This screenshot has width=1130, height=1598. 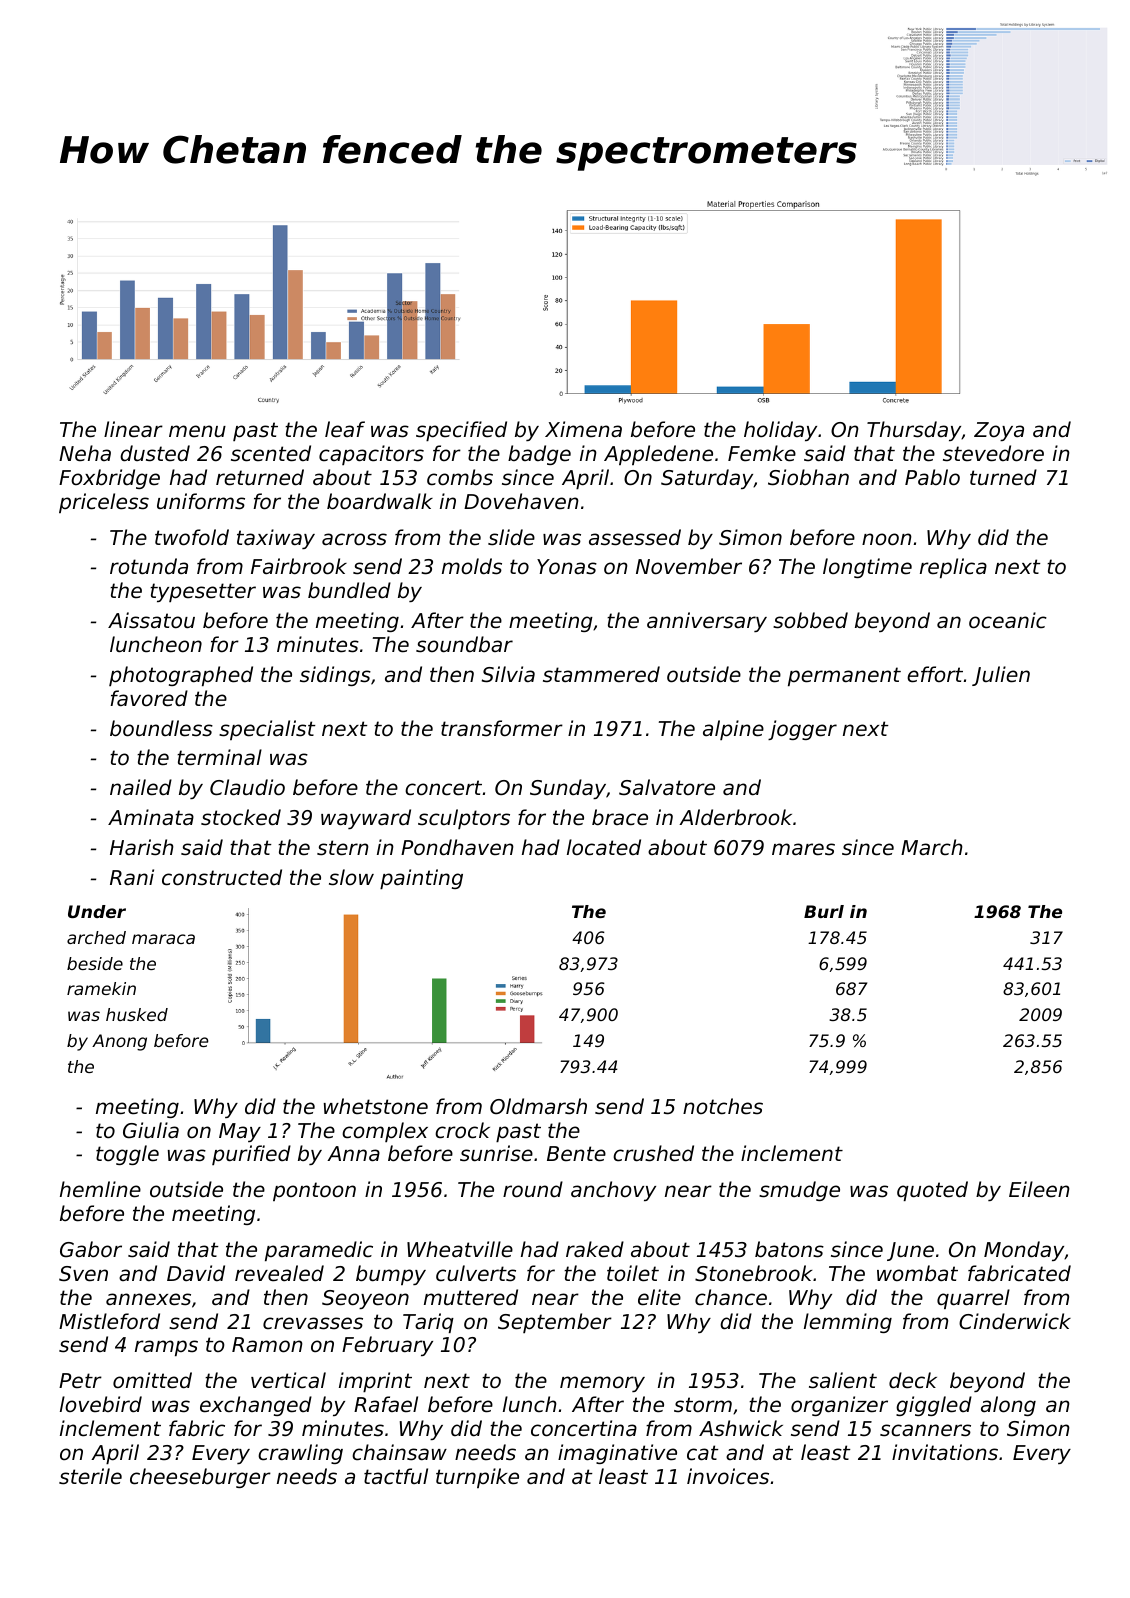 What do you see at coordinates (932, 1191) in the screenshot?
I see `quoted` at bounding box center [932, 1191].
